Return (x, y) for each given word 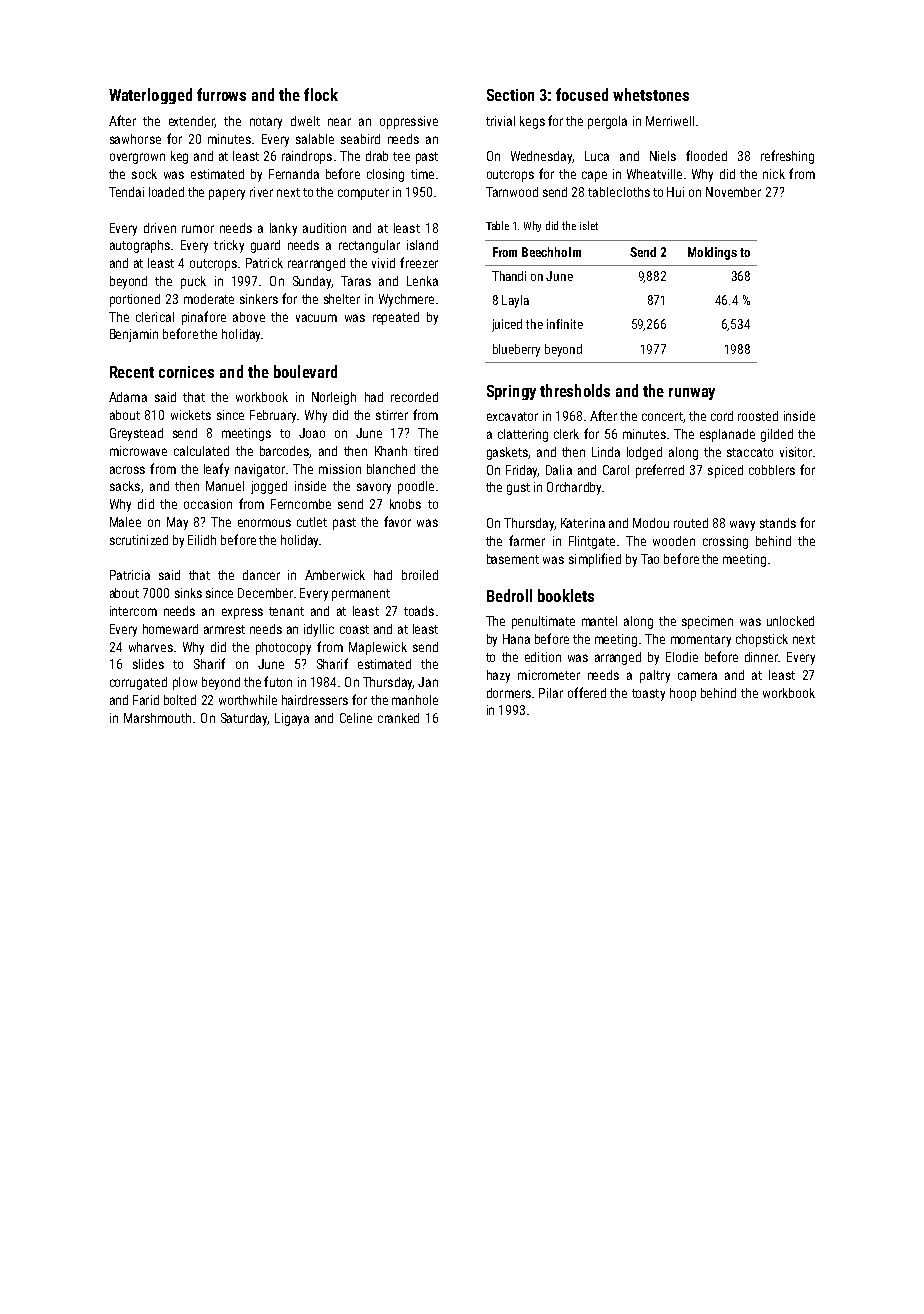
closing (385, 175)
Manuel (225, 486)
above (249, 317)
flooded (706, 155)
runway (692, 394)
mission (340, 469)
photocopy (283, 648)
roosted (758, 416)
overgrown (137, 158)
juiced (507, 325)
